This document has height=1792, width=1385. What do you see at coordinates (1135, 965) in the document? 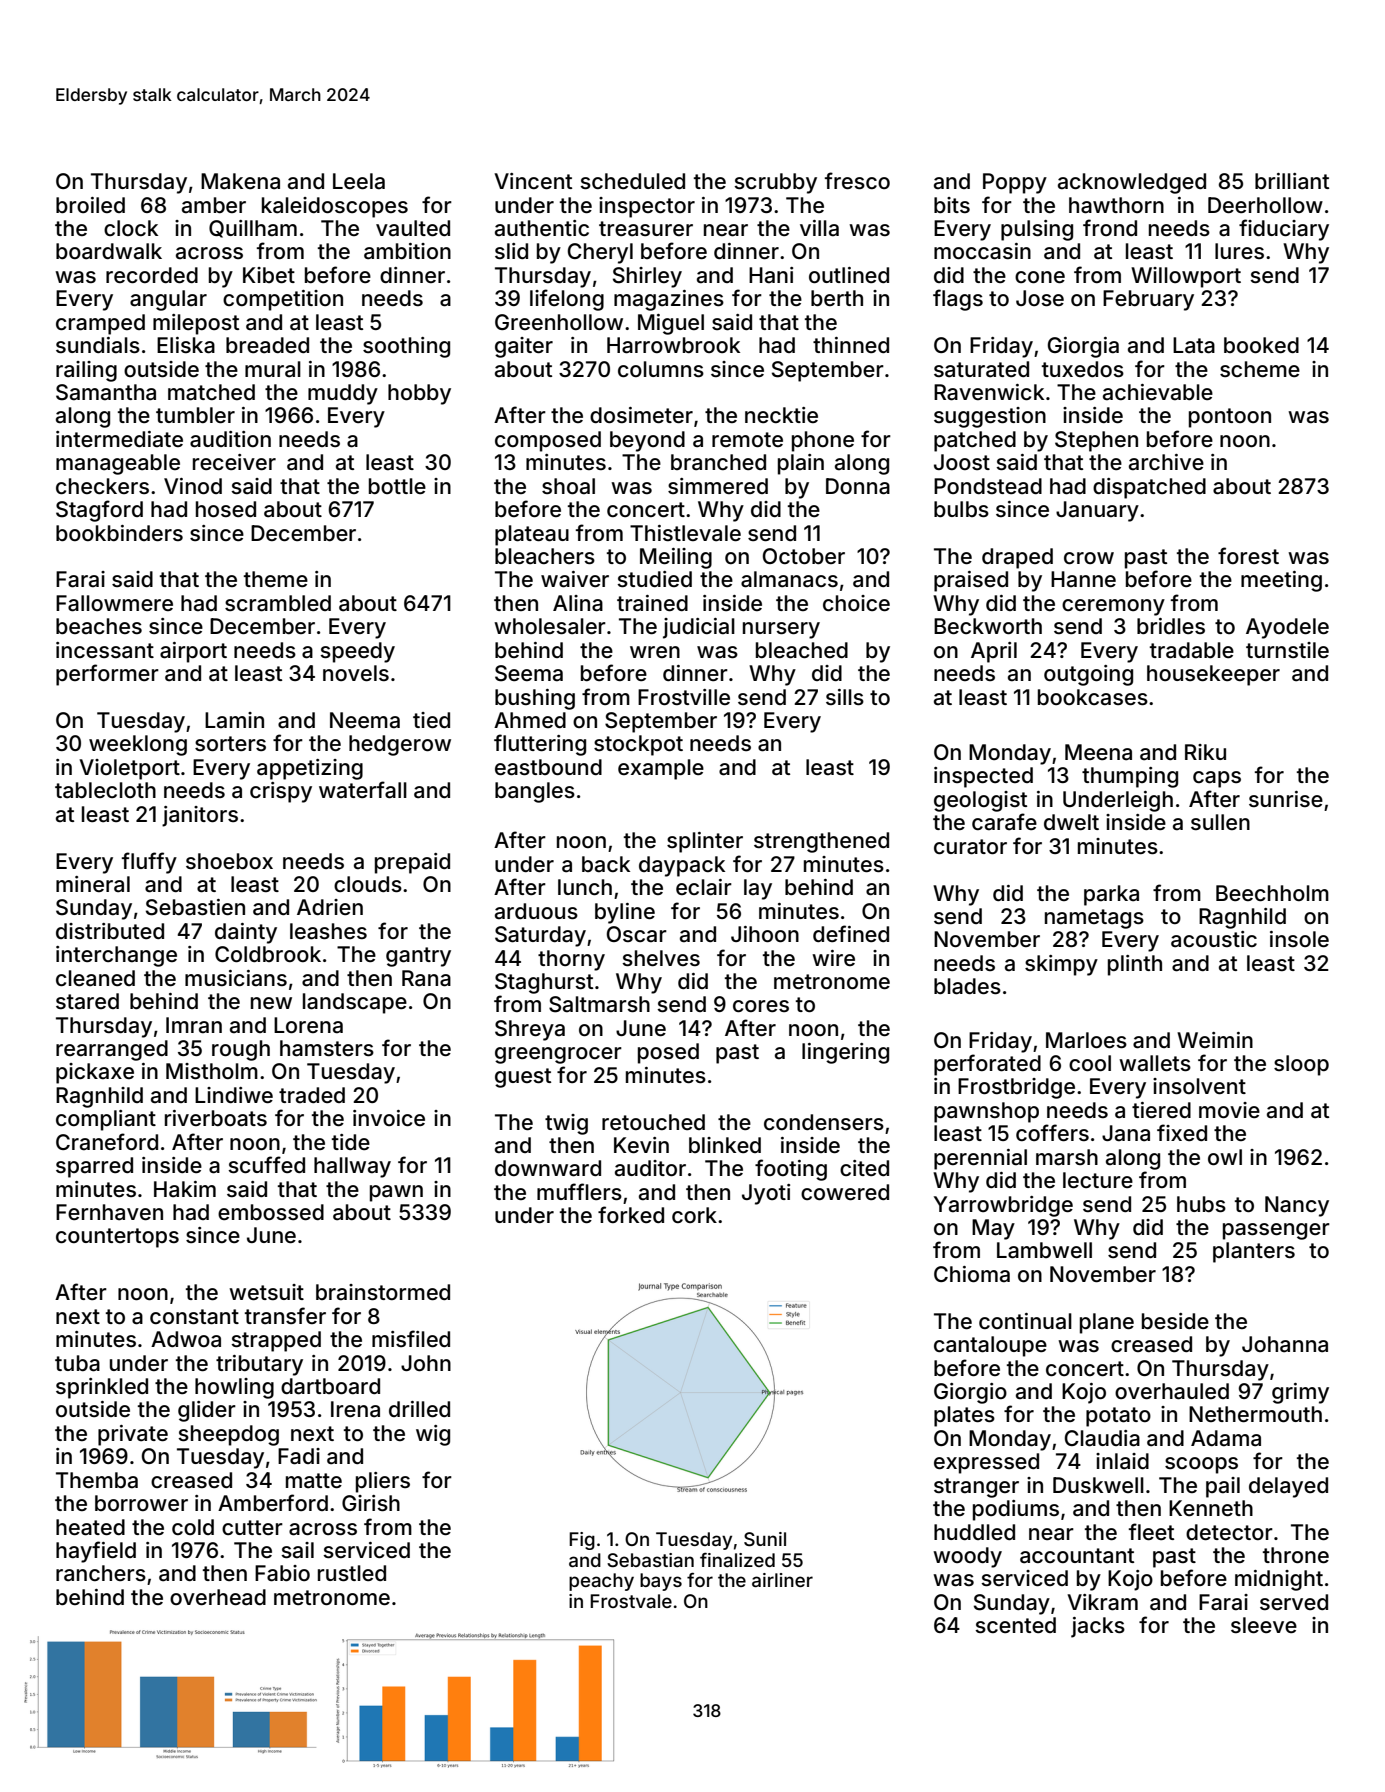
I see `plinth` at bounding box center [1135, 965].
